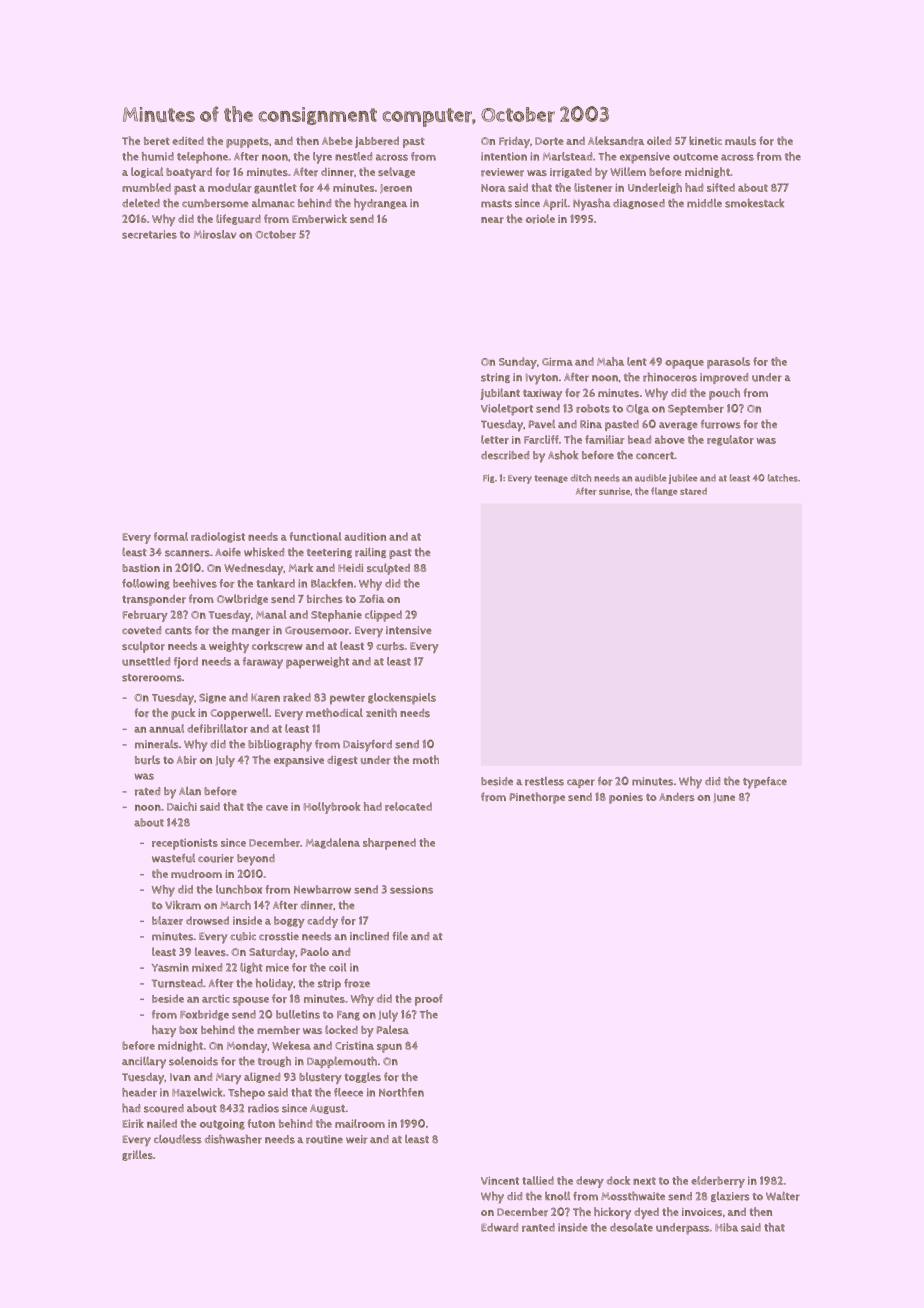  I want to click on regulator, so click(730, 440).
